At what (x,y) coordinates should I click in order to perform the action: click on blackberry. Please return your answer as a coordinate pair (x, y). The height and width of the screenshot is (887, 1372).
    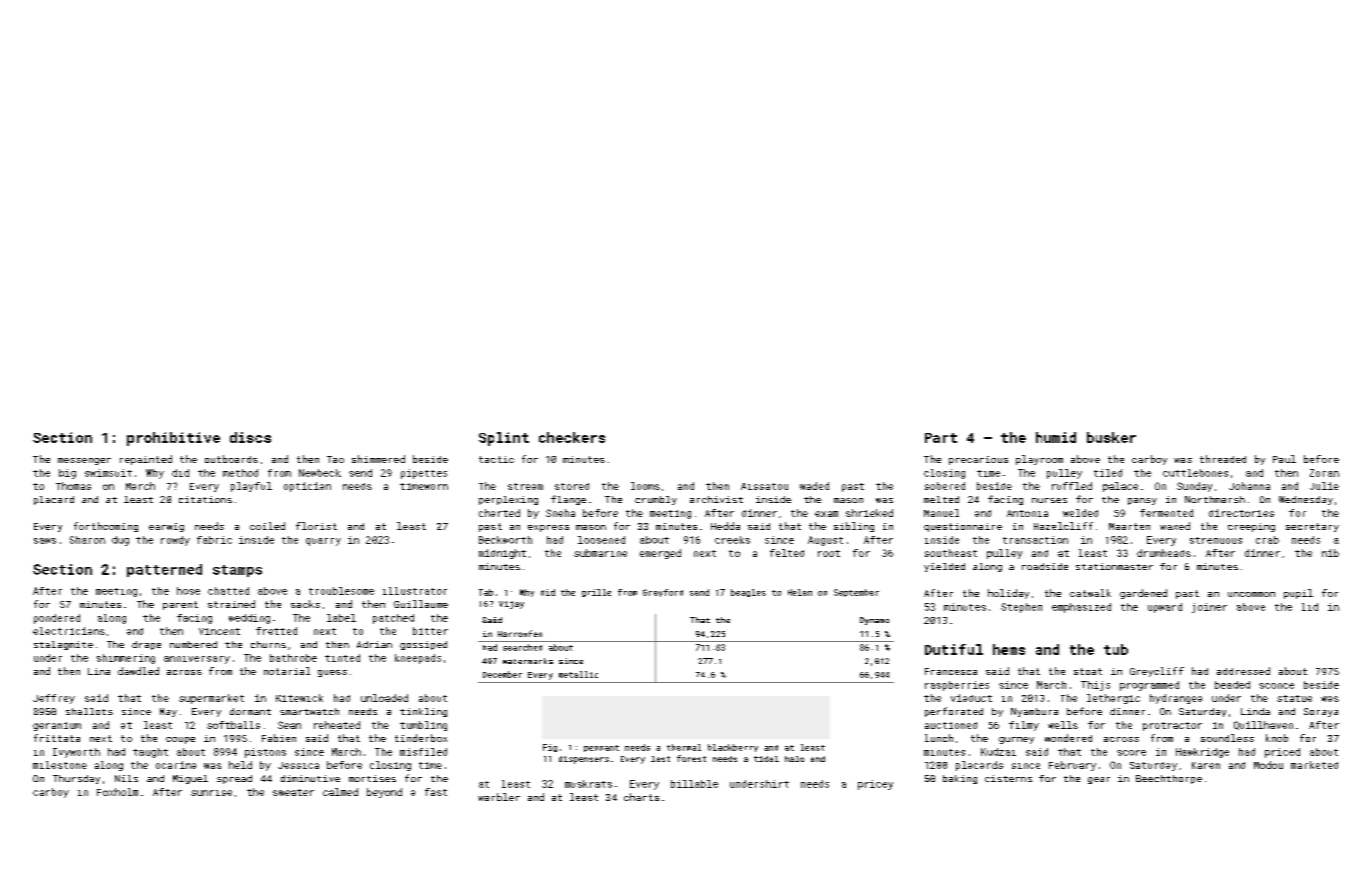
    Looking at the image, I should click on (733, 748).
